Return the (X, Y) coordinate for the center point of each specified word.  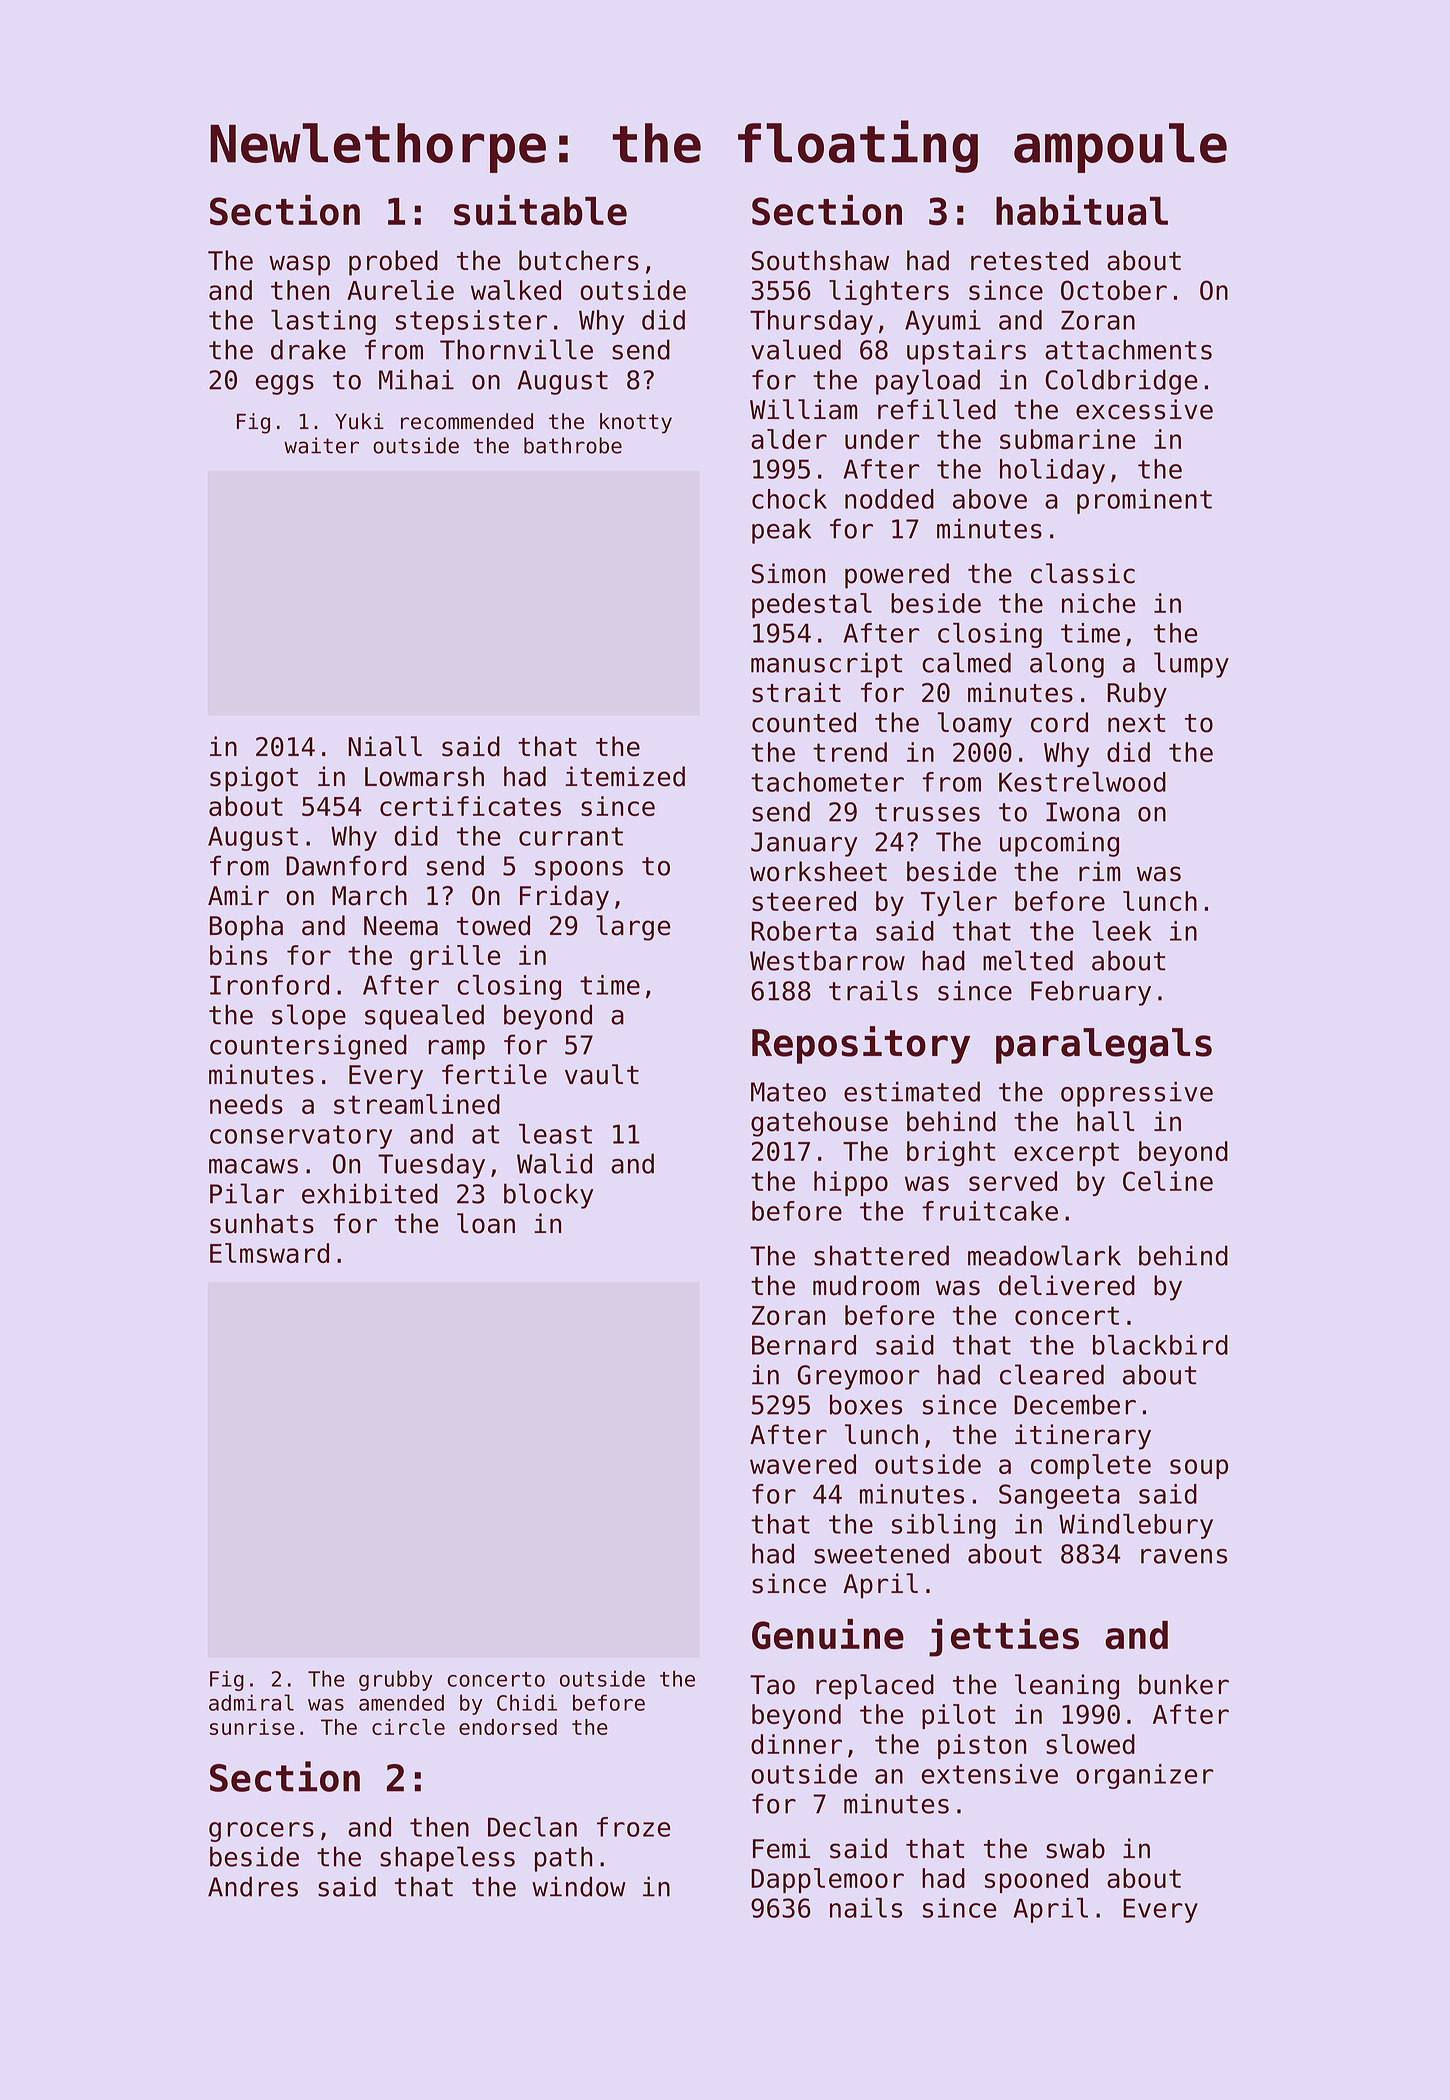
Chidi (527, 1702)
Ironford (269, 985)
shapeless (447, 1859)
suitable (540, 210)
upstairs (966, 352)
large (633, 928)
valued (796, 349)
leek (1122, 931)
